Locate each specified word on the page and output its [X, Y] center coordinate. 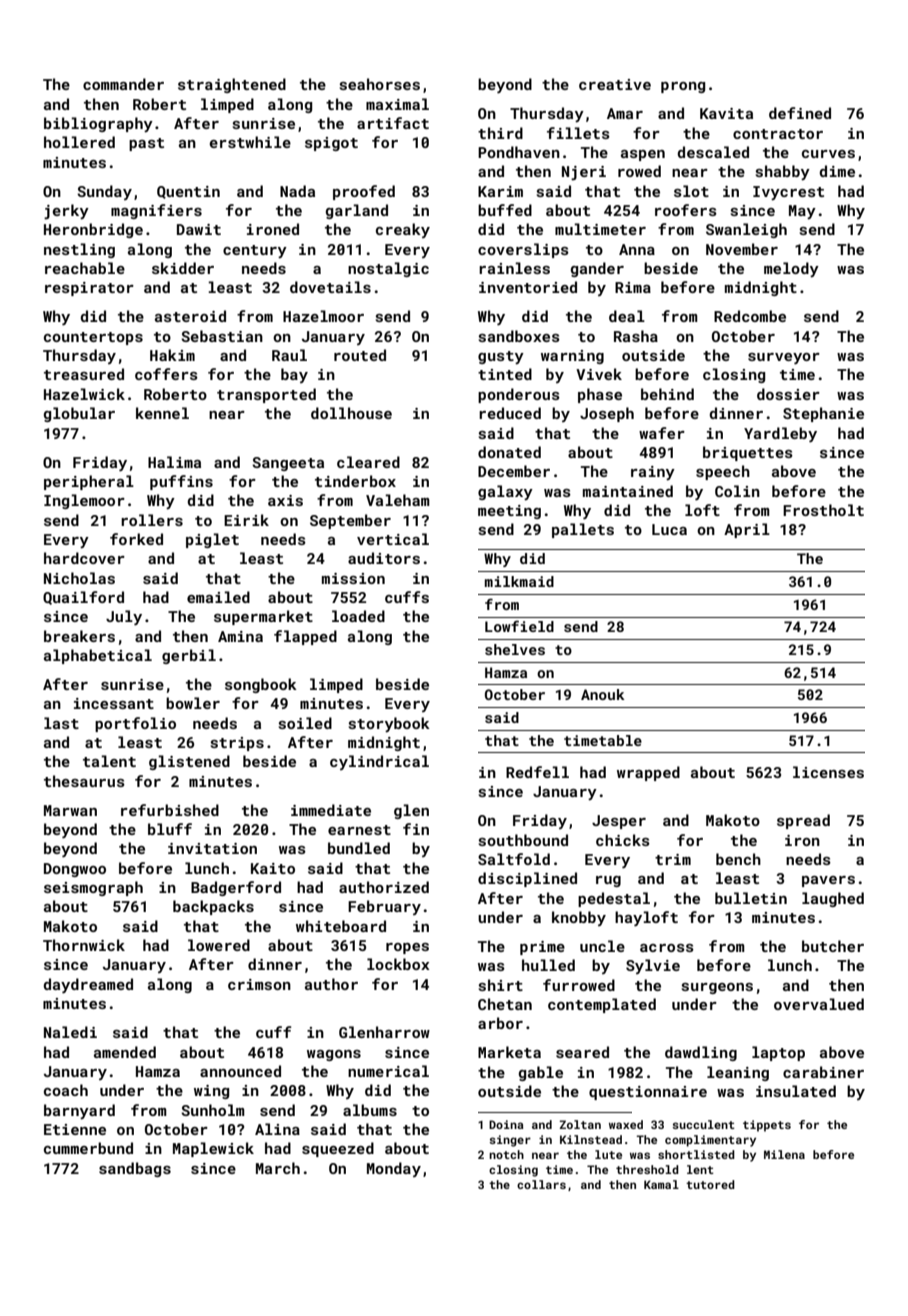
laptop [778, 1053]
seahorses [380, 84]
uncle [602, 946]
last [61, 723]
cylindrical [379, 762]
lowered [219, 945]
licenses [828, 772]
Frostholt [823, 510]
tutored [710, 1184]
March [278, 1168]
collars [541, 1184]
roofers [686, 210]
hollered [79, 142]
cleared [368, 462]
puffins [181, 482]
